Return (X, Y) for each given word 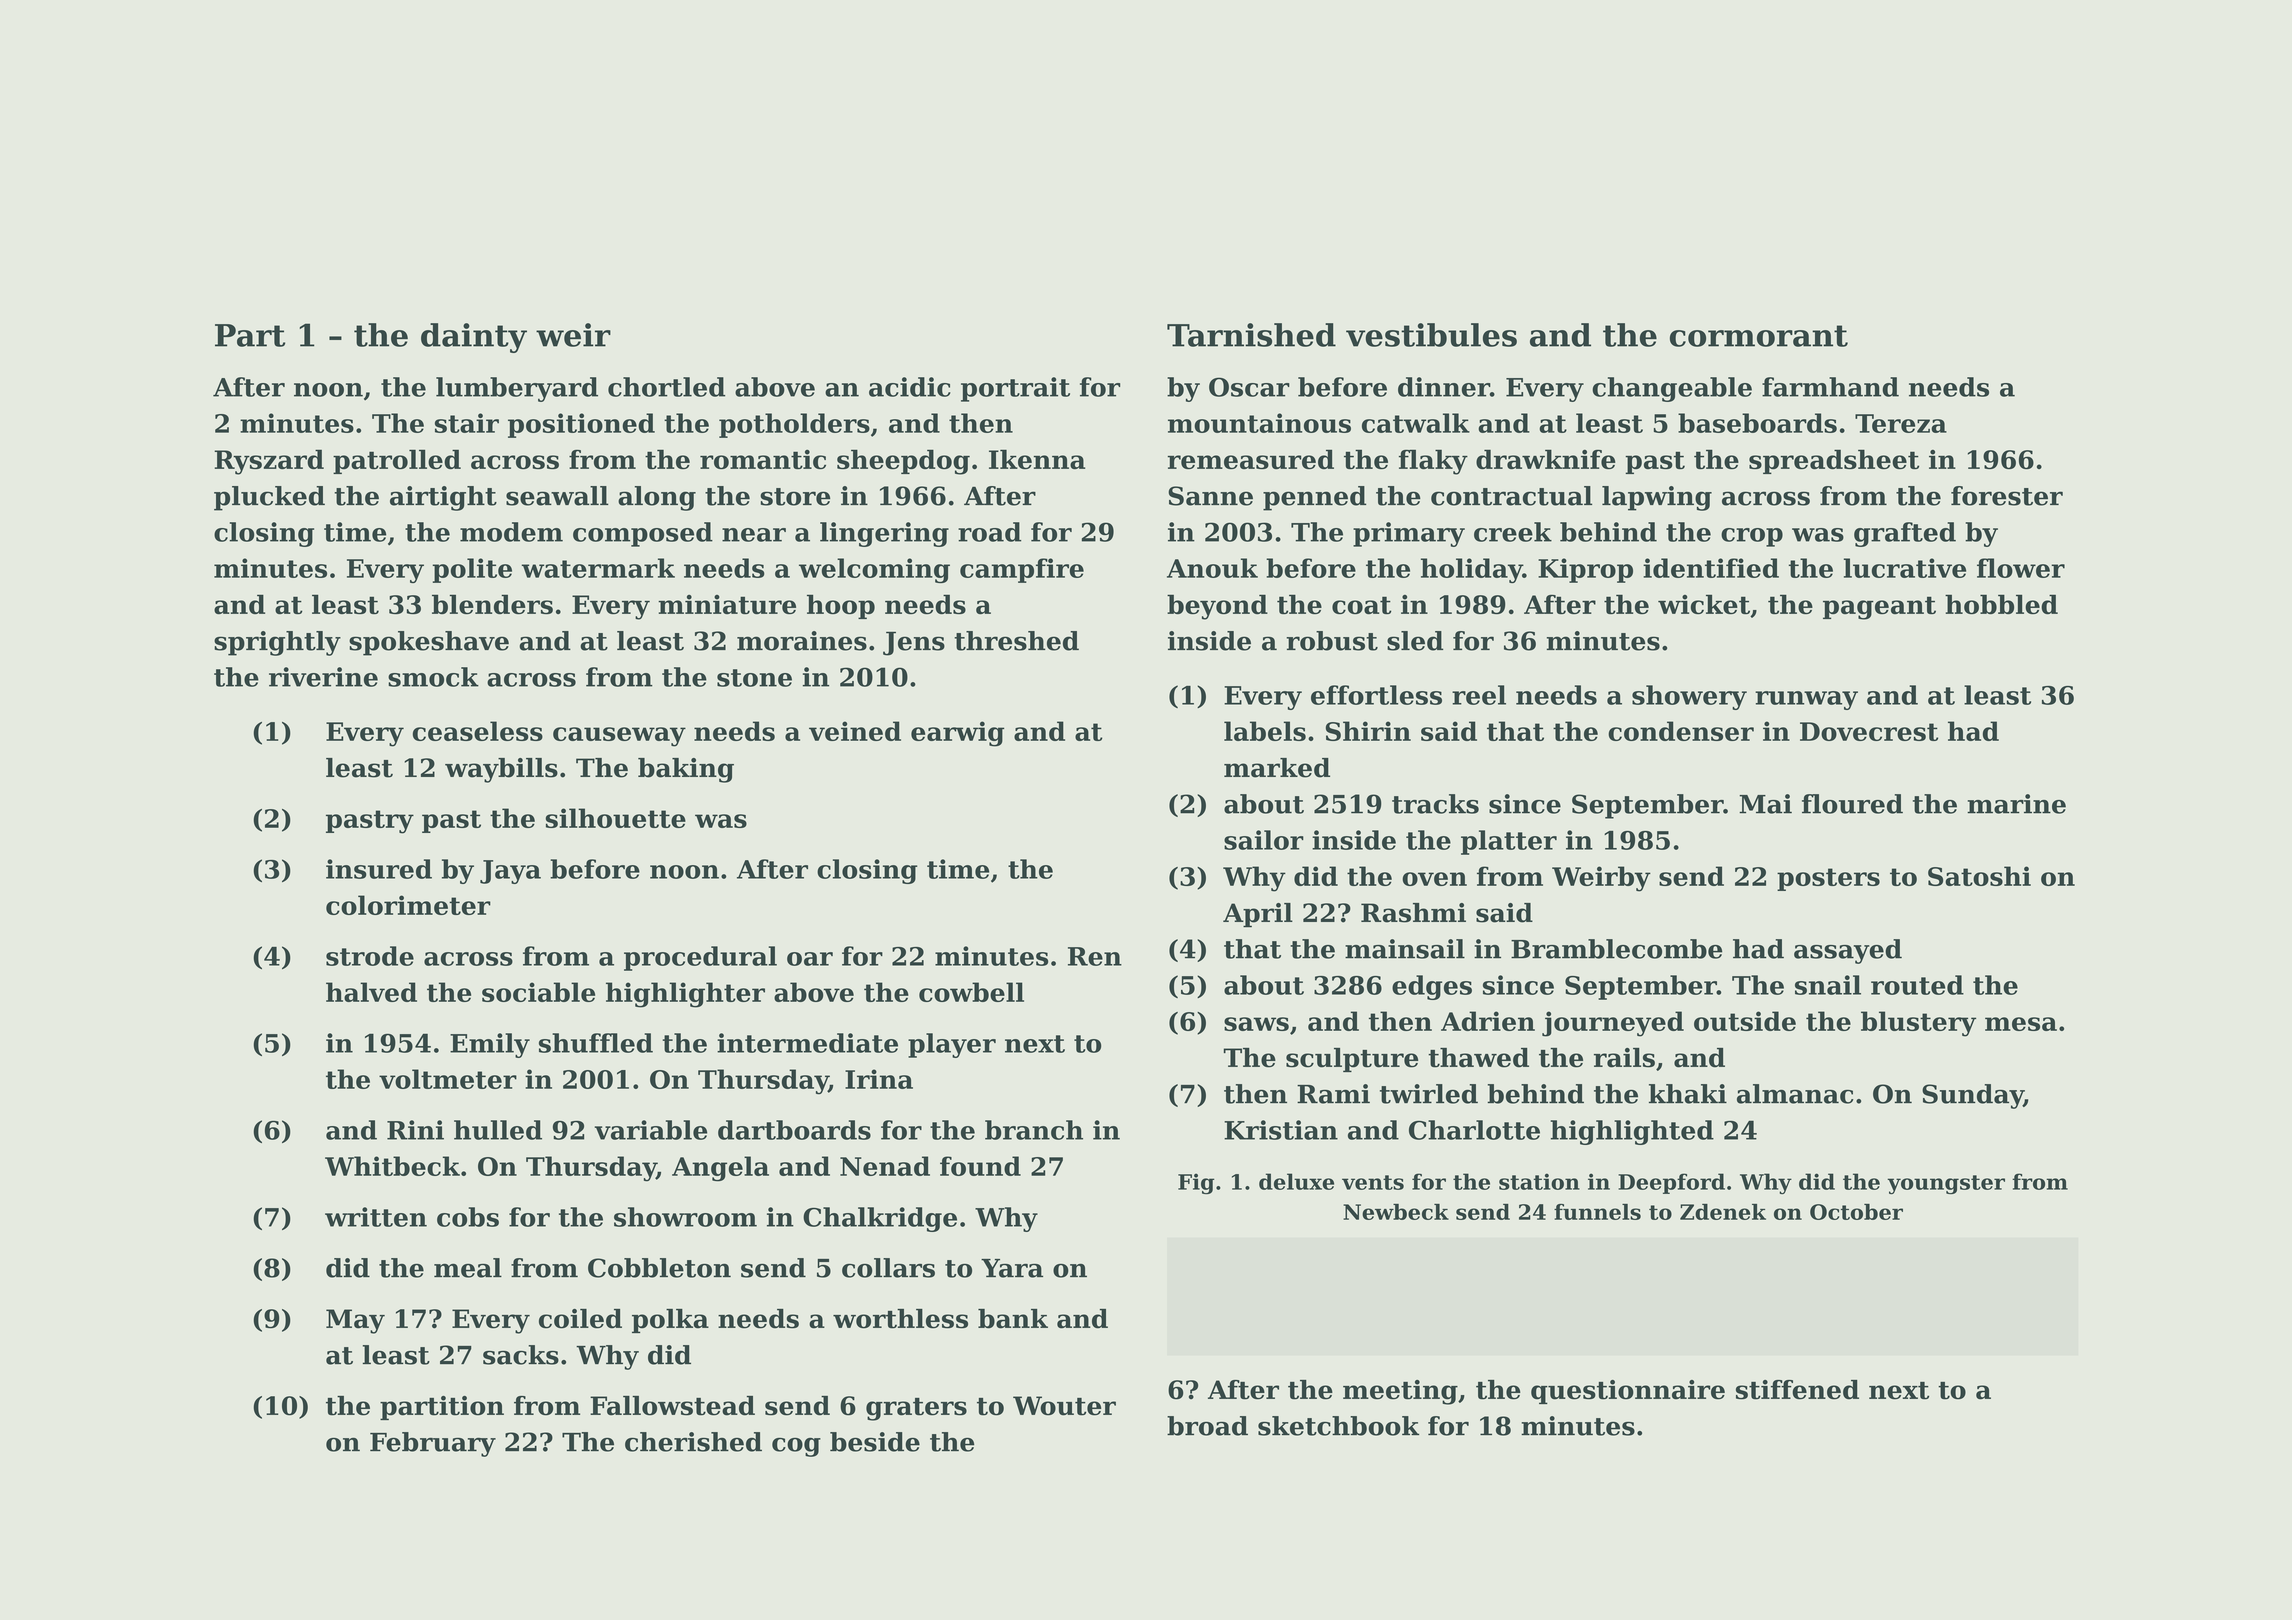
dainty (474, 338)
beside (875, 1442)
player (952, 1045)
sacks (521, 1355)
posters (1828, 879)
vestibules (1431, 335)
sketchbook (1338, 1426)
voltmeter (448, 1079)
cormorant (1759, 336)
